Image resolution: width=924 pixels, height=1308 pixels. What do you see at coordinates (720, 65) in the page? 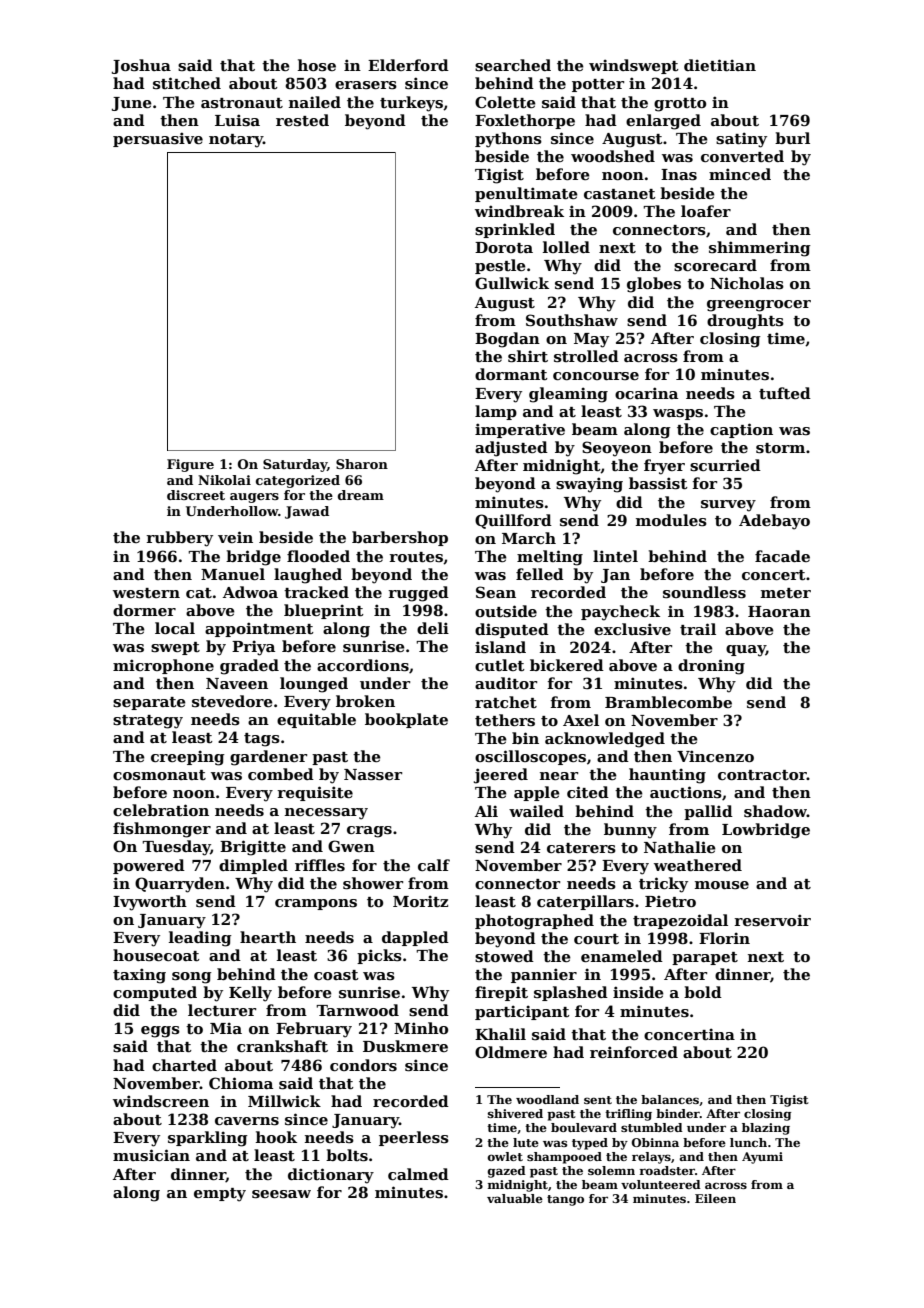
I see `dietitian` at bounding box center [720, 65].
